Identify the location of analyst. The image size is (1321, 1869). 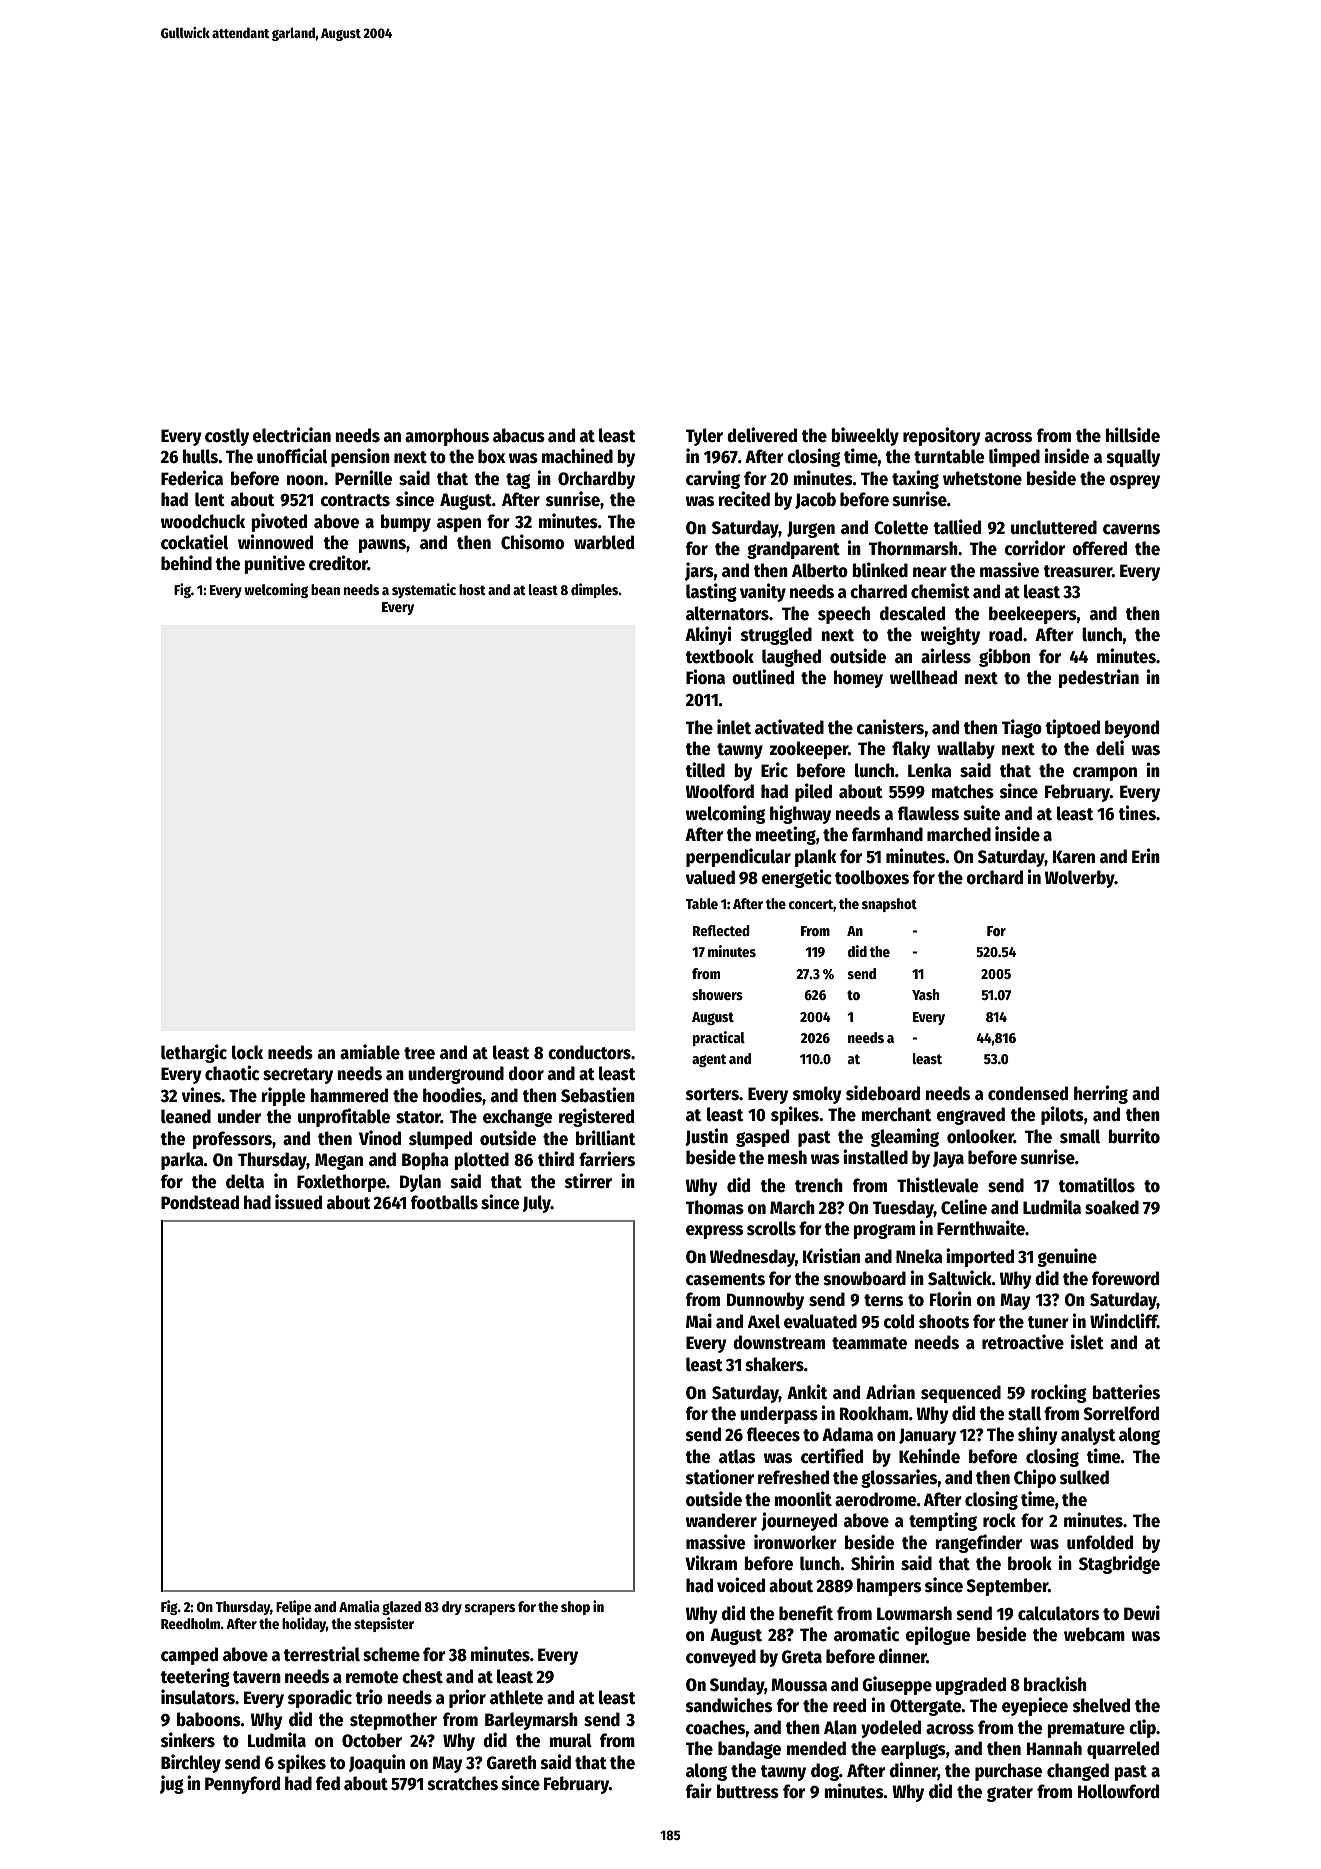
(1088, 1436).
